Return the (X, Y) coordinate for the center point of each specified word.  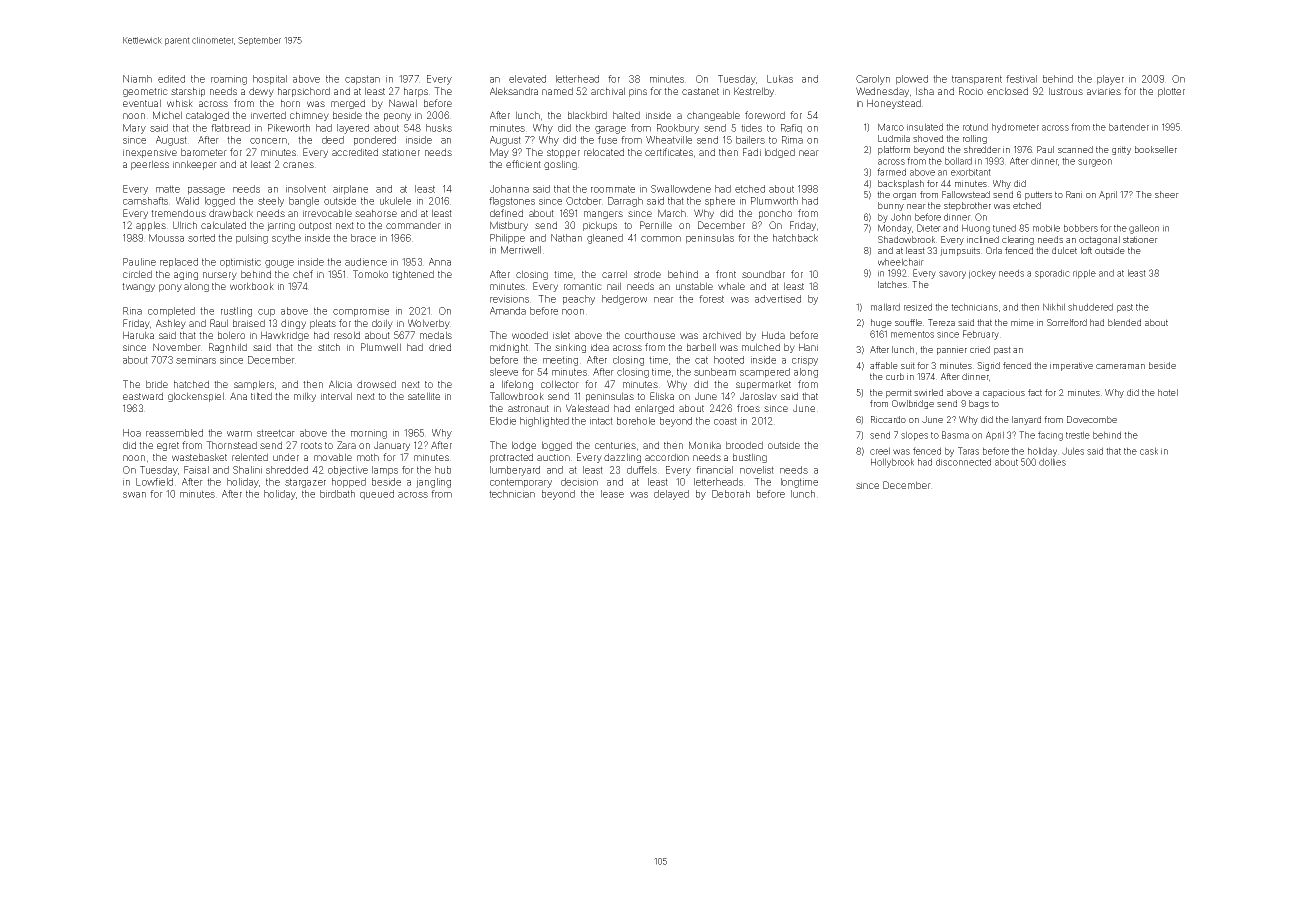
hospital (270, 80)
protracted (511, 458)
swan (134, 495)
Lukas (780, 79)
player (1110, 80)
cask (1149, 451)
